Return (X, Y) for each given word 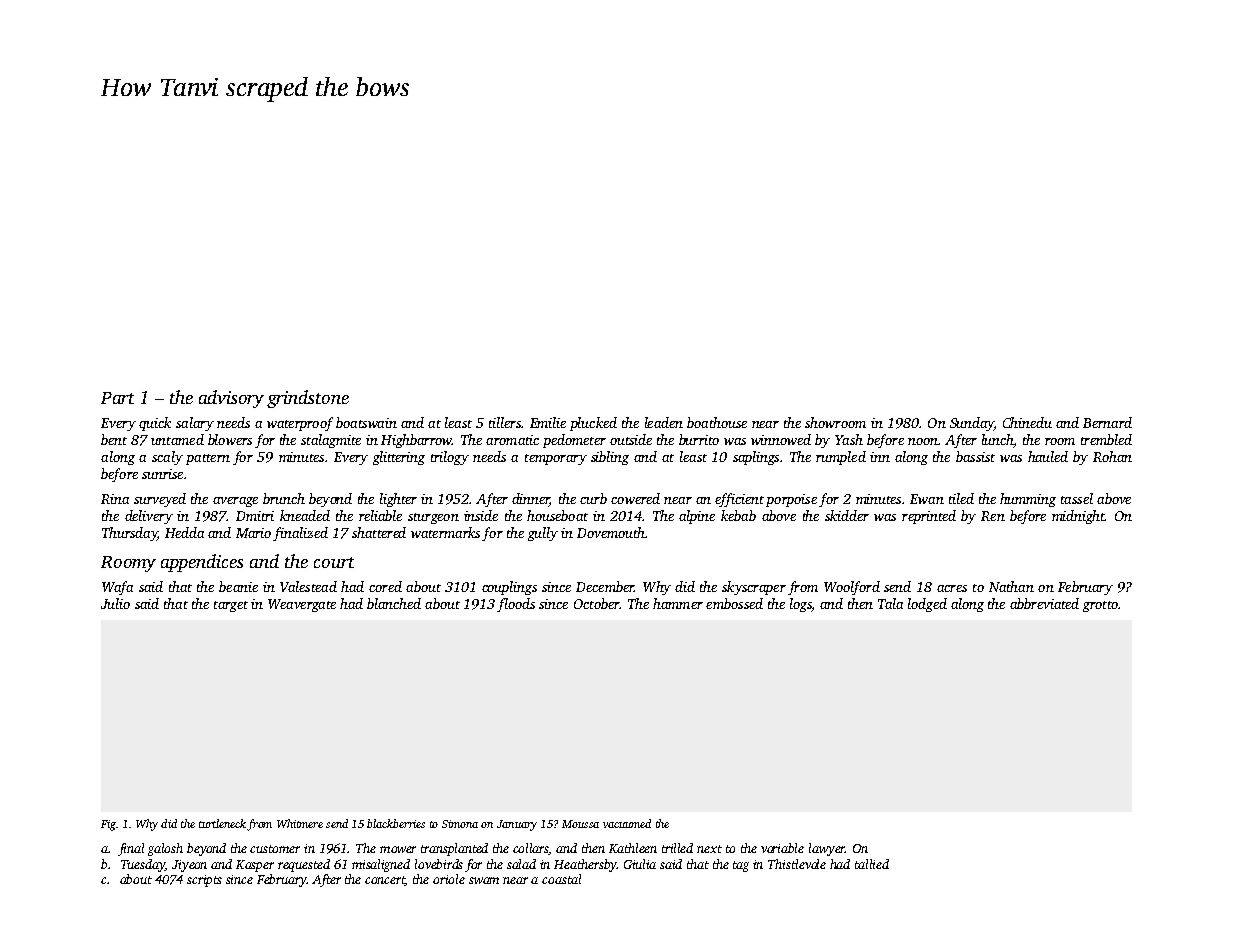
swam (484, 880)
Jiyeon (189, 866)
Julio (115, 603)
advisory (231, 399)
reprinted (929, 517)
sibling (610, 458)
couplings (509, 588)
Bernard (1107, 422)
